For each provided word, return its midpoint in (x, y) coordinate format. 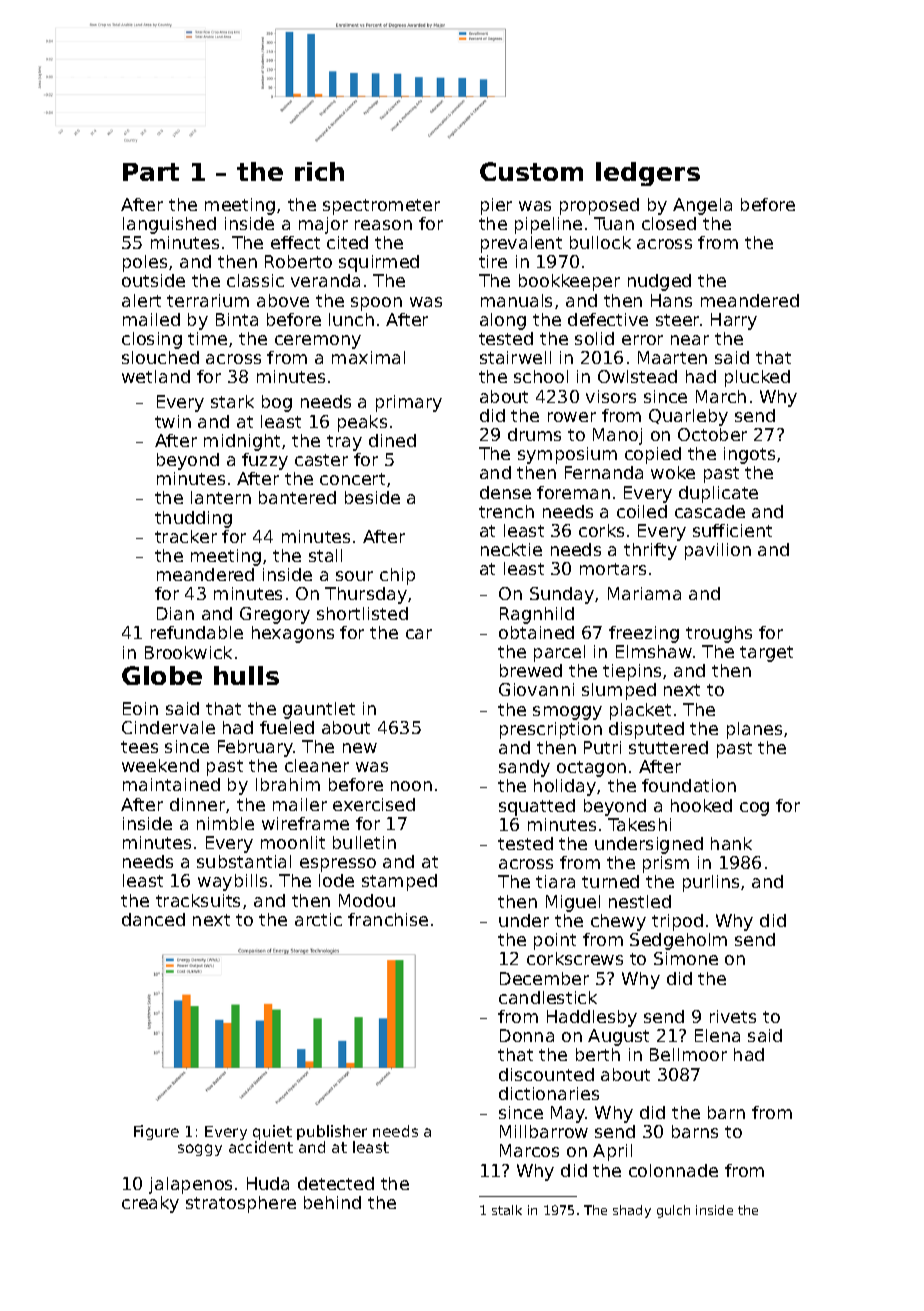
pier (496, 206)
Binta (237, 319)
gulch (673, 1211)
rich (319, 171)
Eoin (140, 708)
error (642, 340)
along (503, 321)
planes (754, 730)
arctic (318, 919)
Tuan (614, 223)
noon (411, 786)
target (766, 654)
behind (332, 1202)
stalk (507, 1210)
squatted (537, 807)
